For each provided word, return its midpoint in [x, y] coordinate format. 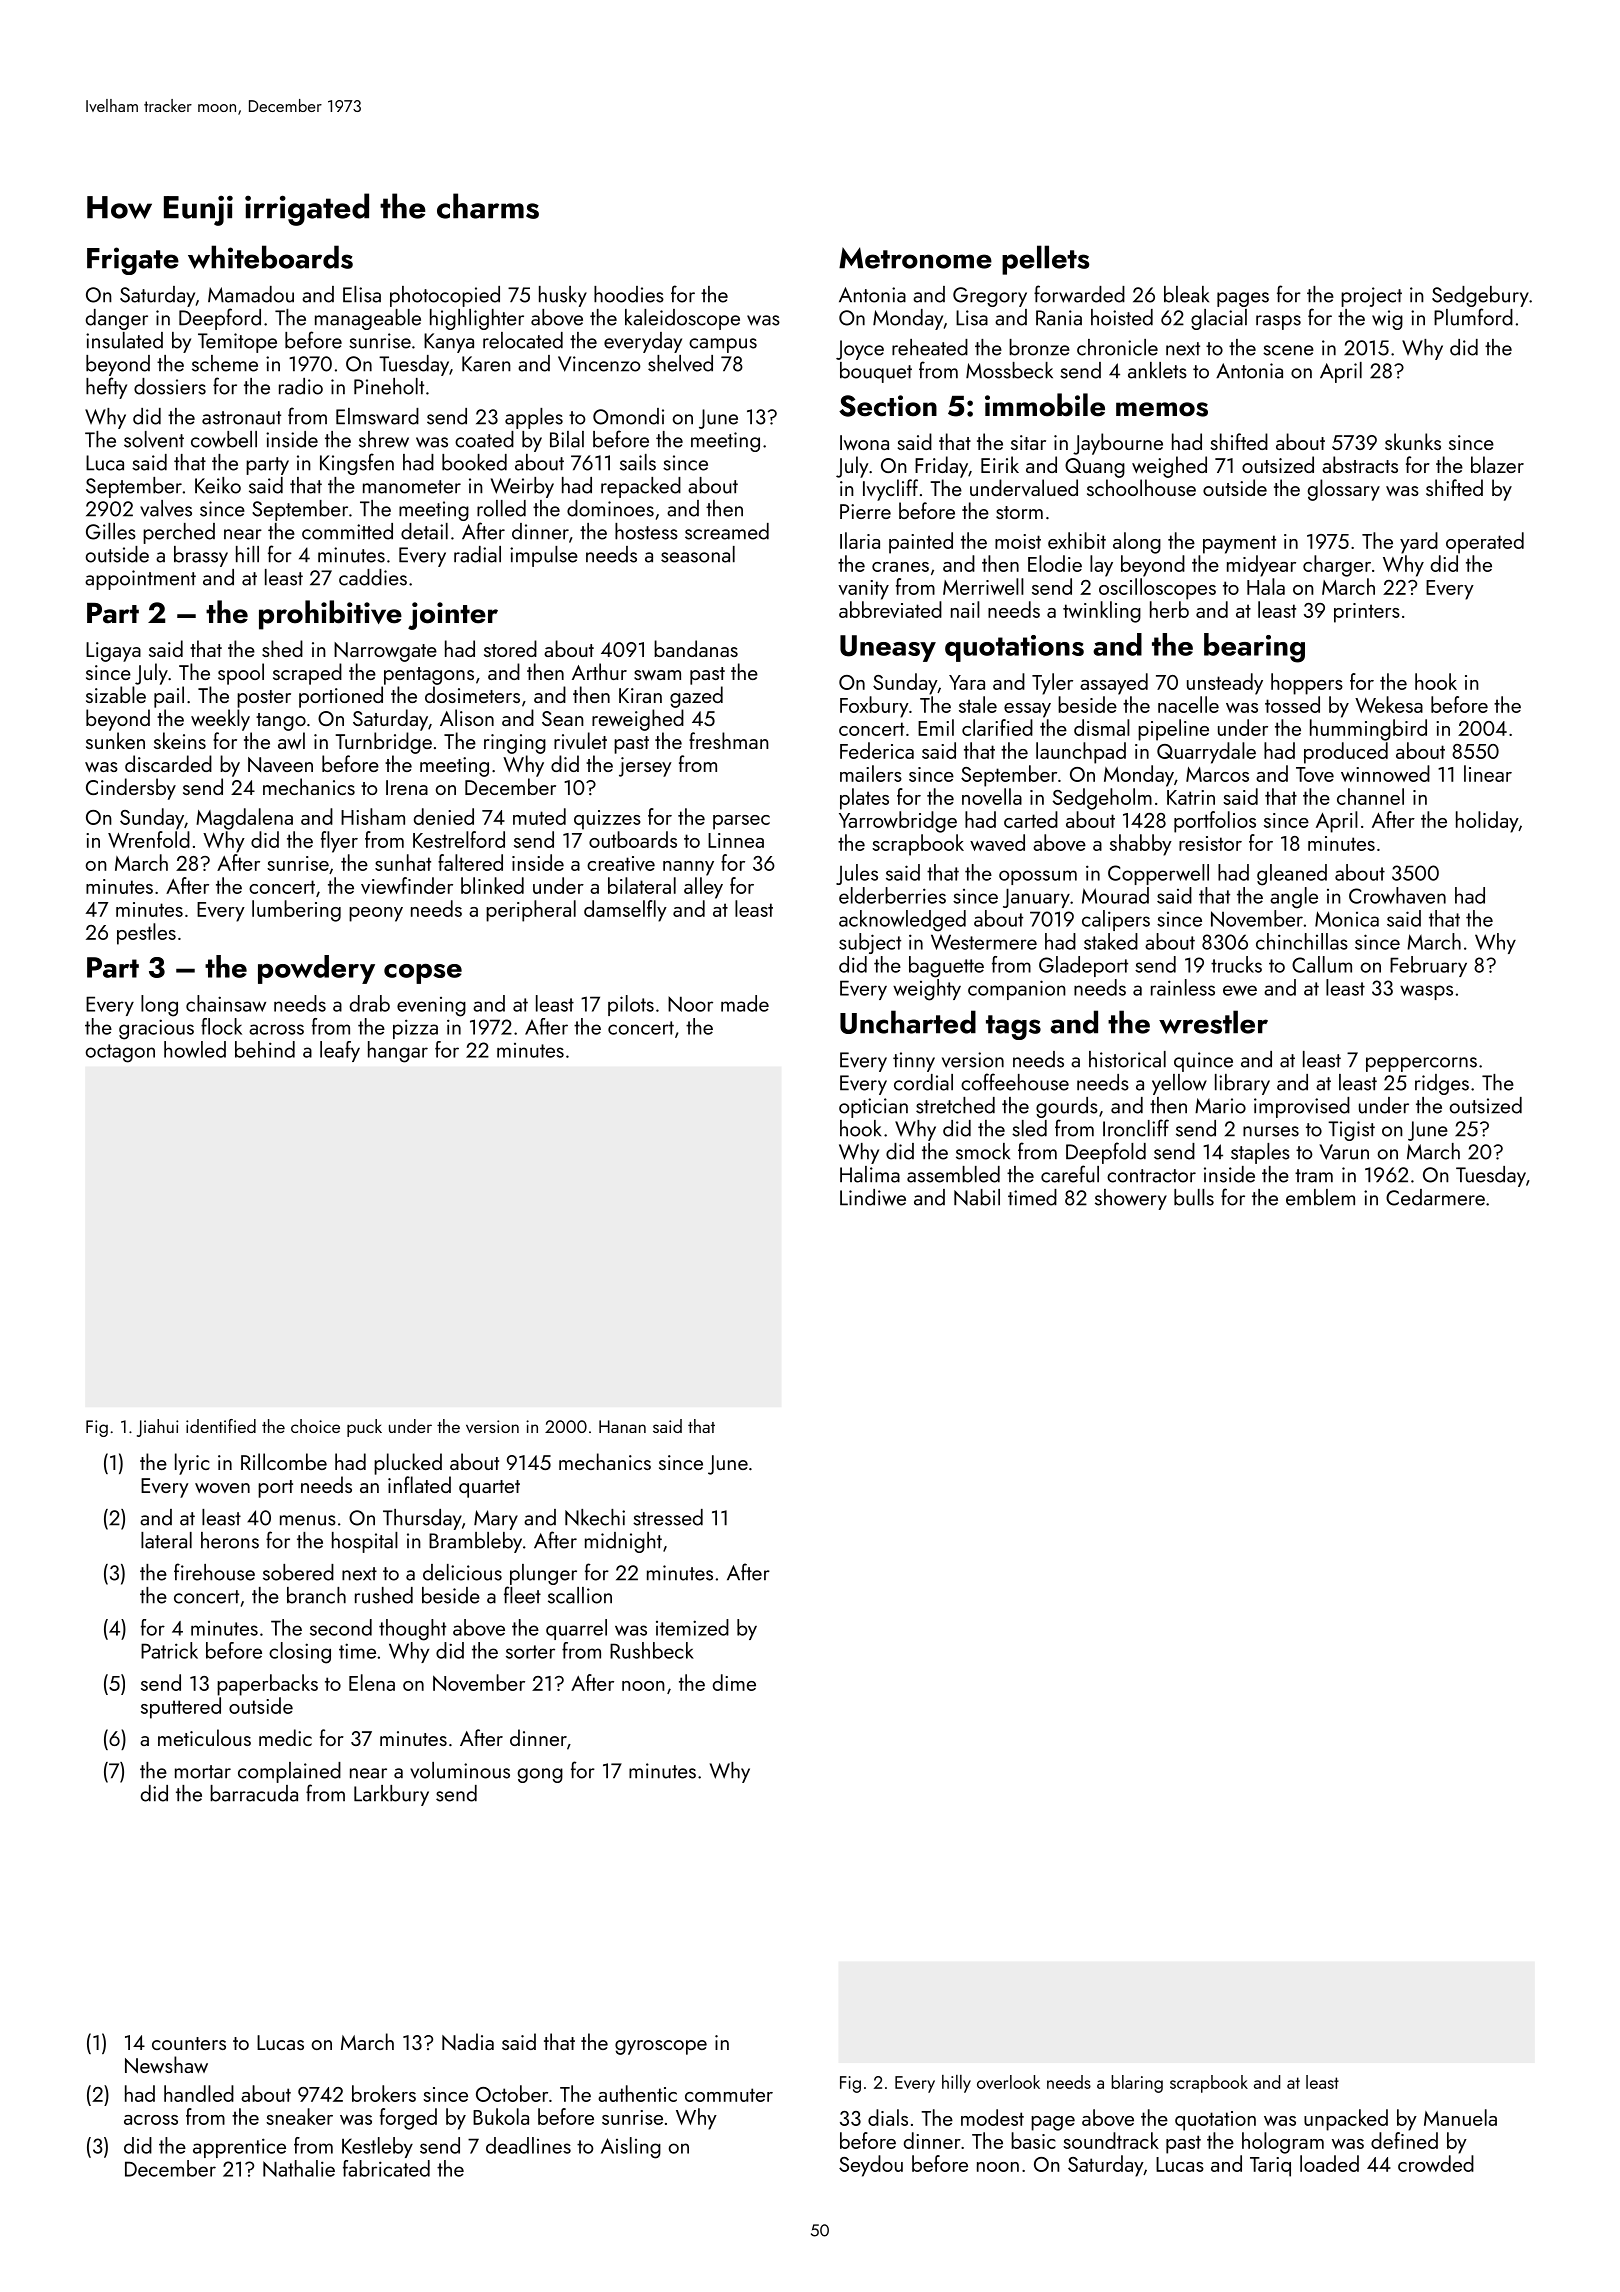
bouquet [876, 372]
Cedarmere [1435, 1197]
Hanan [622, 1426]
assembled [953, 1174]
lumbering [296, 911]
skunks [1413, 441]
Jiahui [157, 1428]
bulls [1194, 1197]
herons [230, 1540]
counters [189, 2043]
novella [992, 796]
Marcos [1217, 774]
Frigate [133, 261]
